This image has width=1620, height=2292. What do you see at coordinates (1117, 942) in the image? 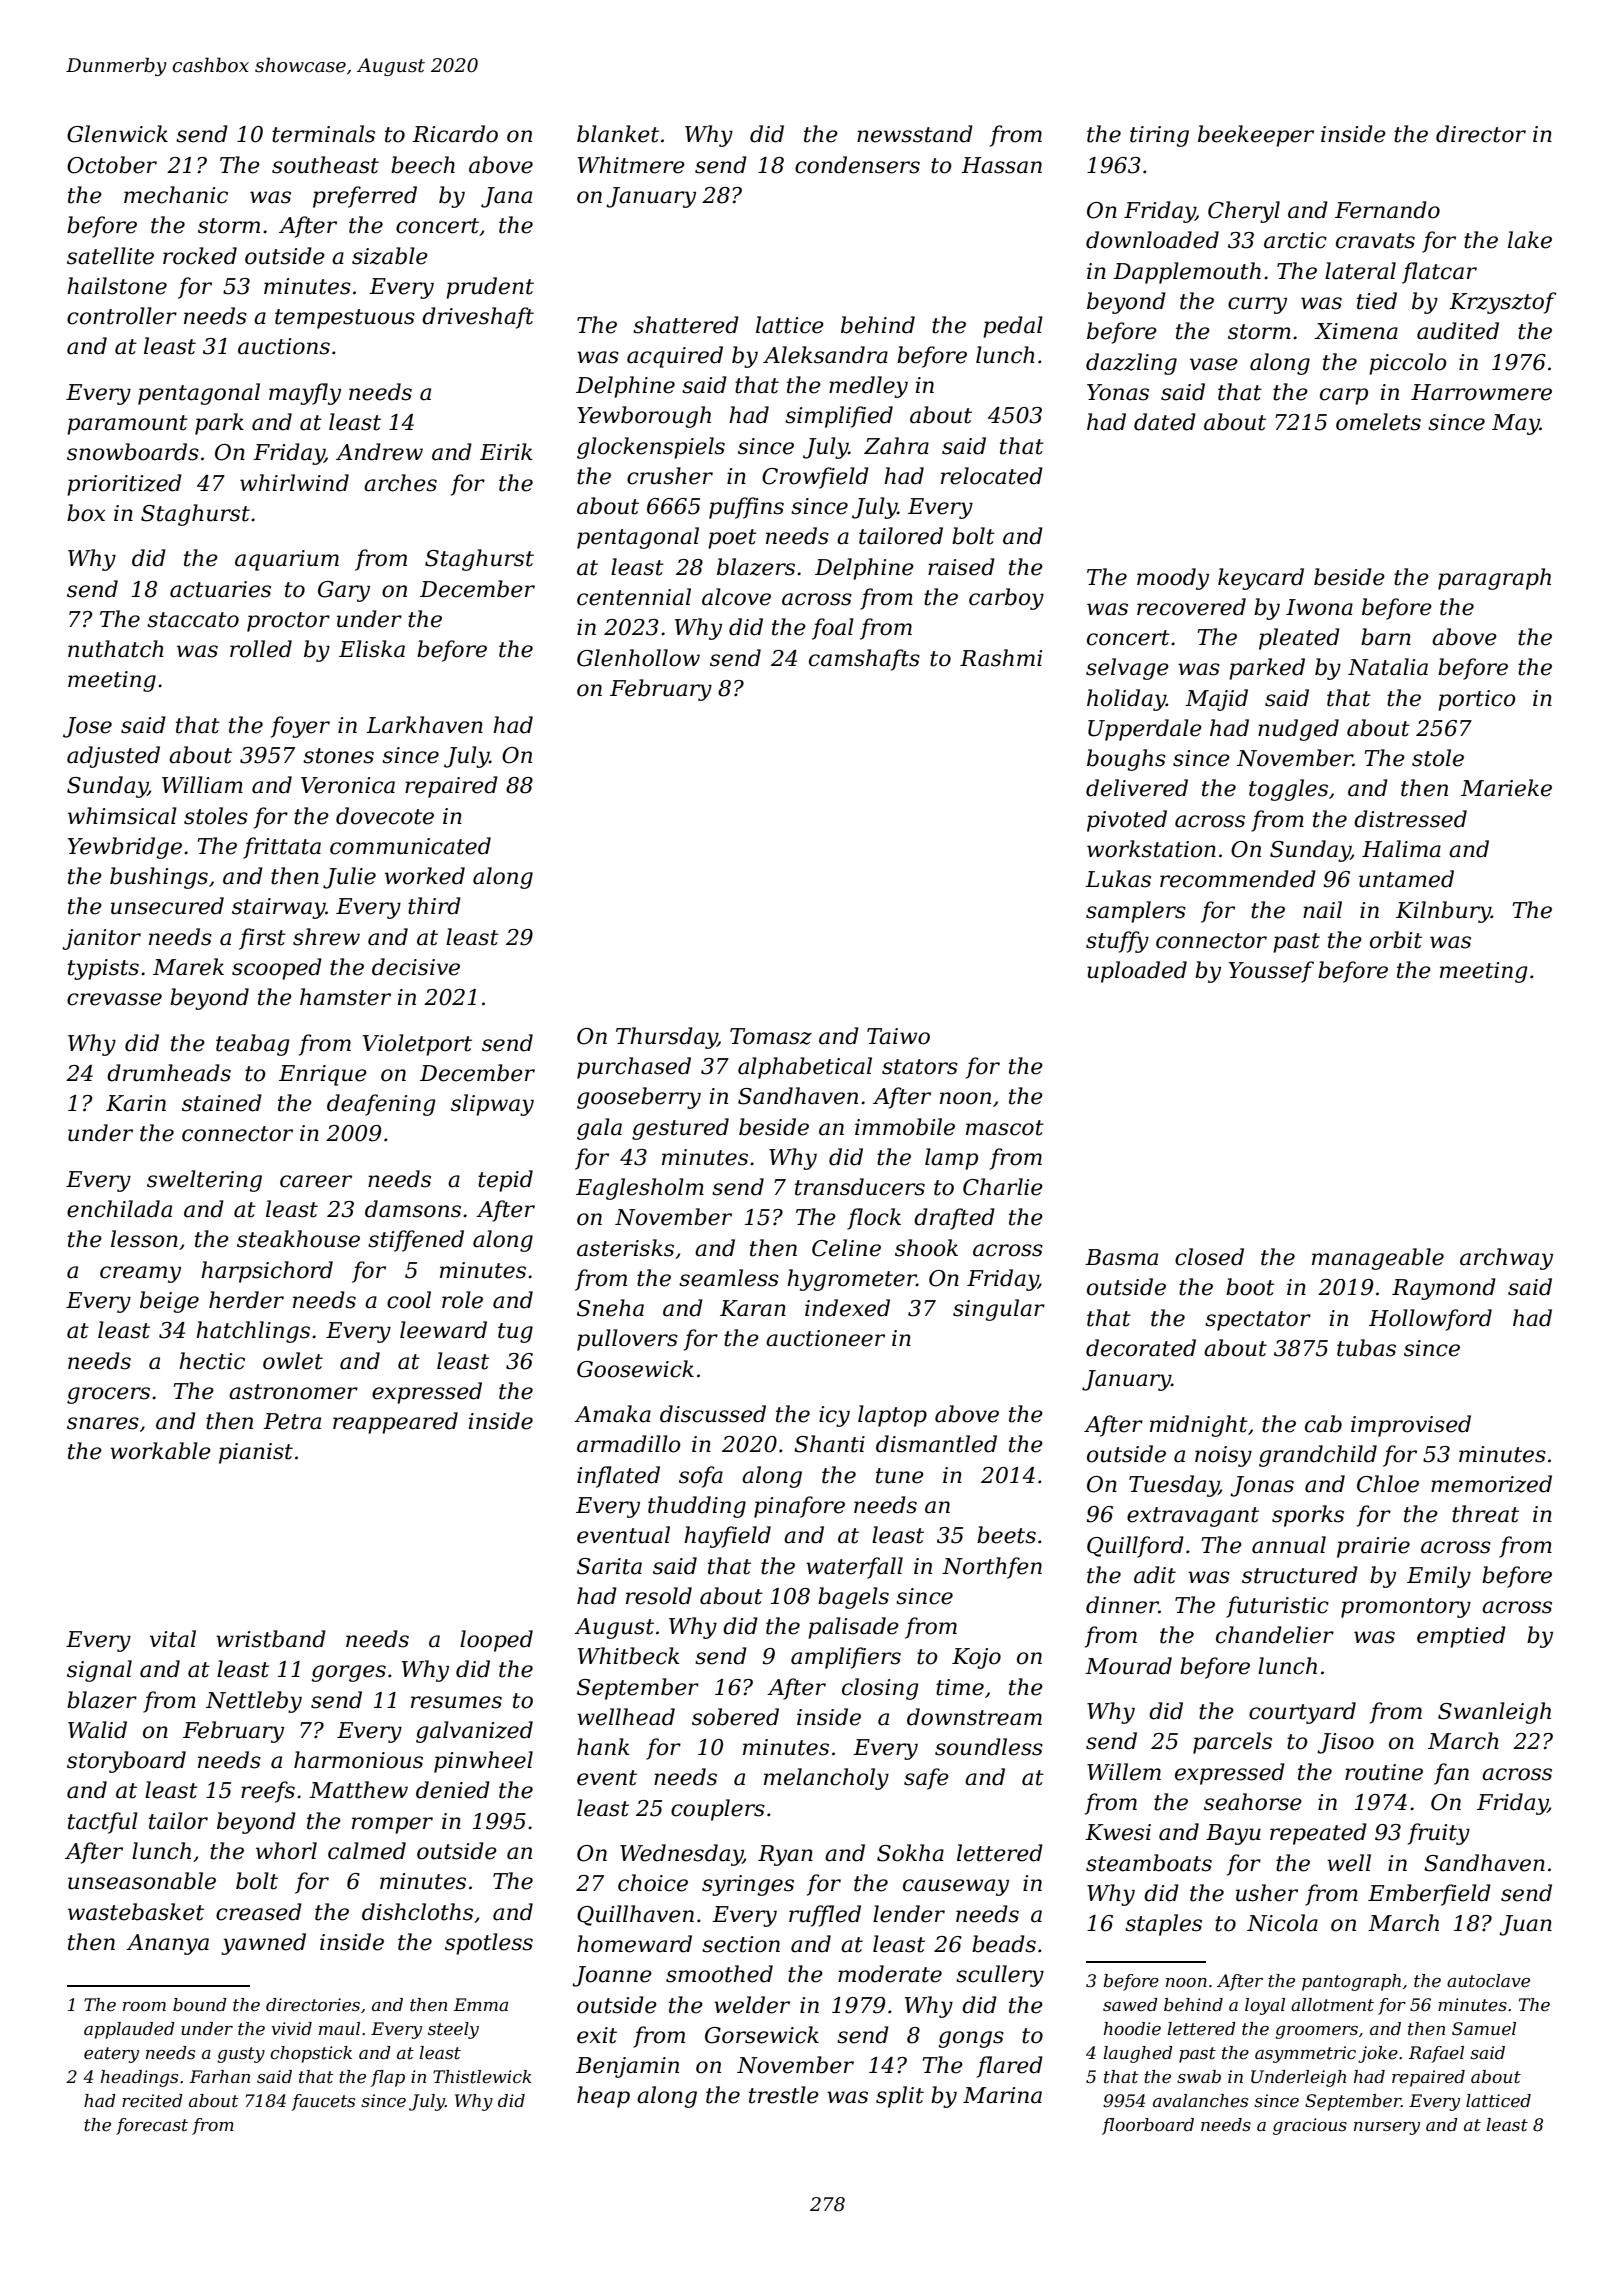
I see `stuffy` at bounding box center [1117, 942].
